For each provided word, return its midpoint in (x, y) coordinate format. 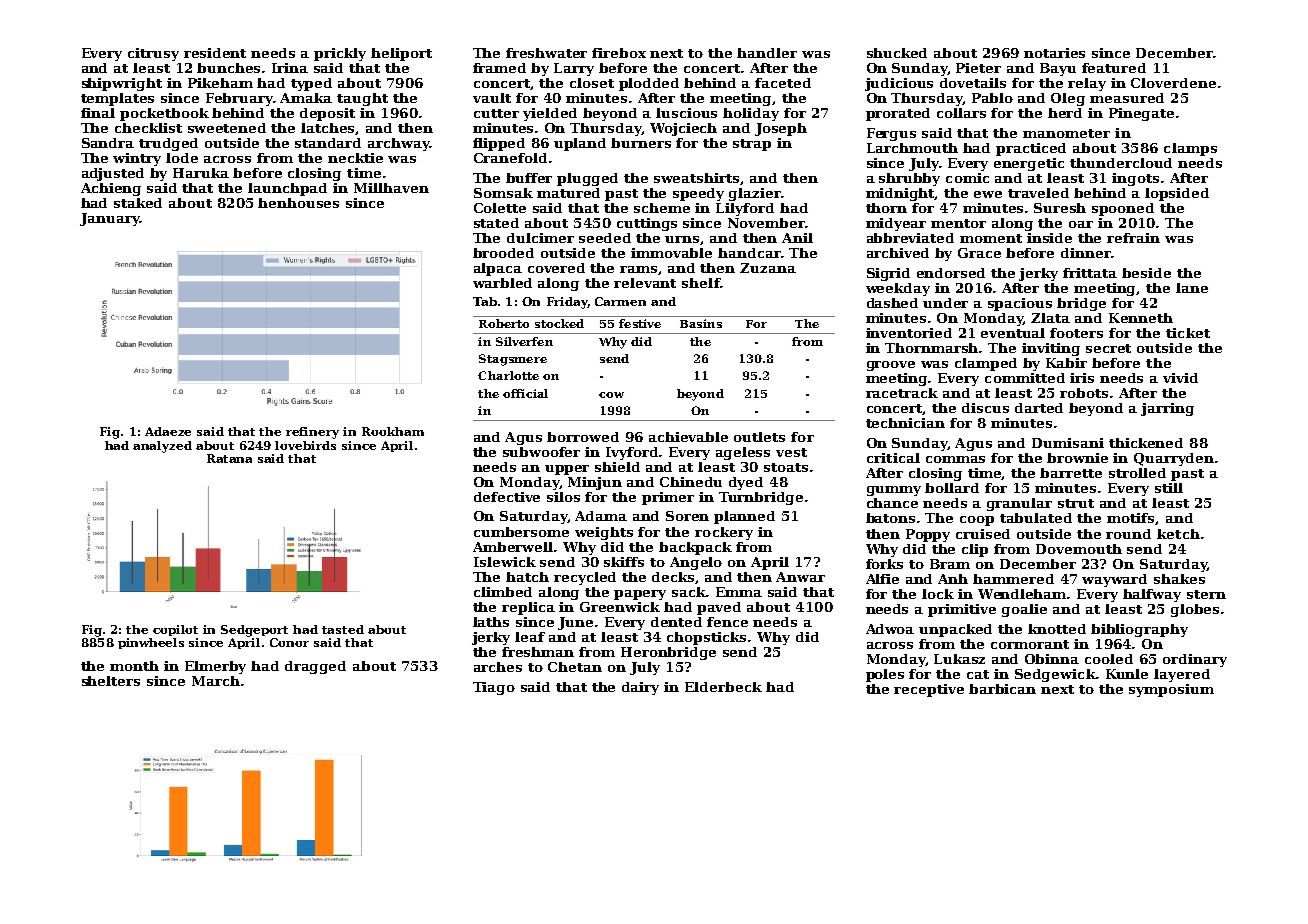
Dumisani (1068, 443)
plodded (649, 84)
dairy (640, 688)
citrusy (153, 54)
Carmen (620, 301)
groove (891, 366)
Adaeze (168, 431)
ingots (1135, 179)
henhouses (298, 203)
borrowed (583, 437)
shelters (111, 681)
